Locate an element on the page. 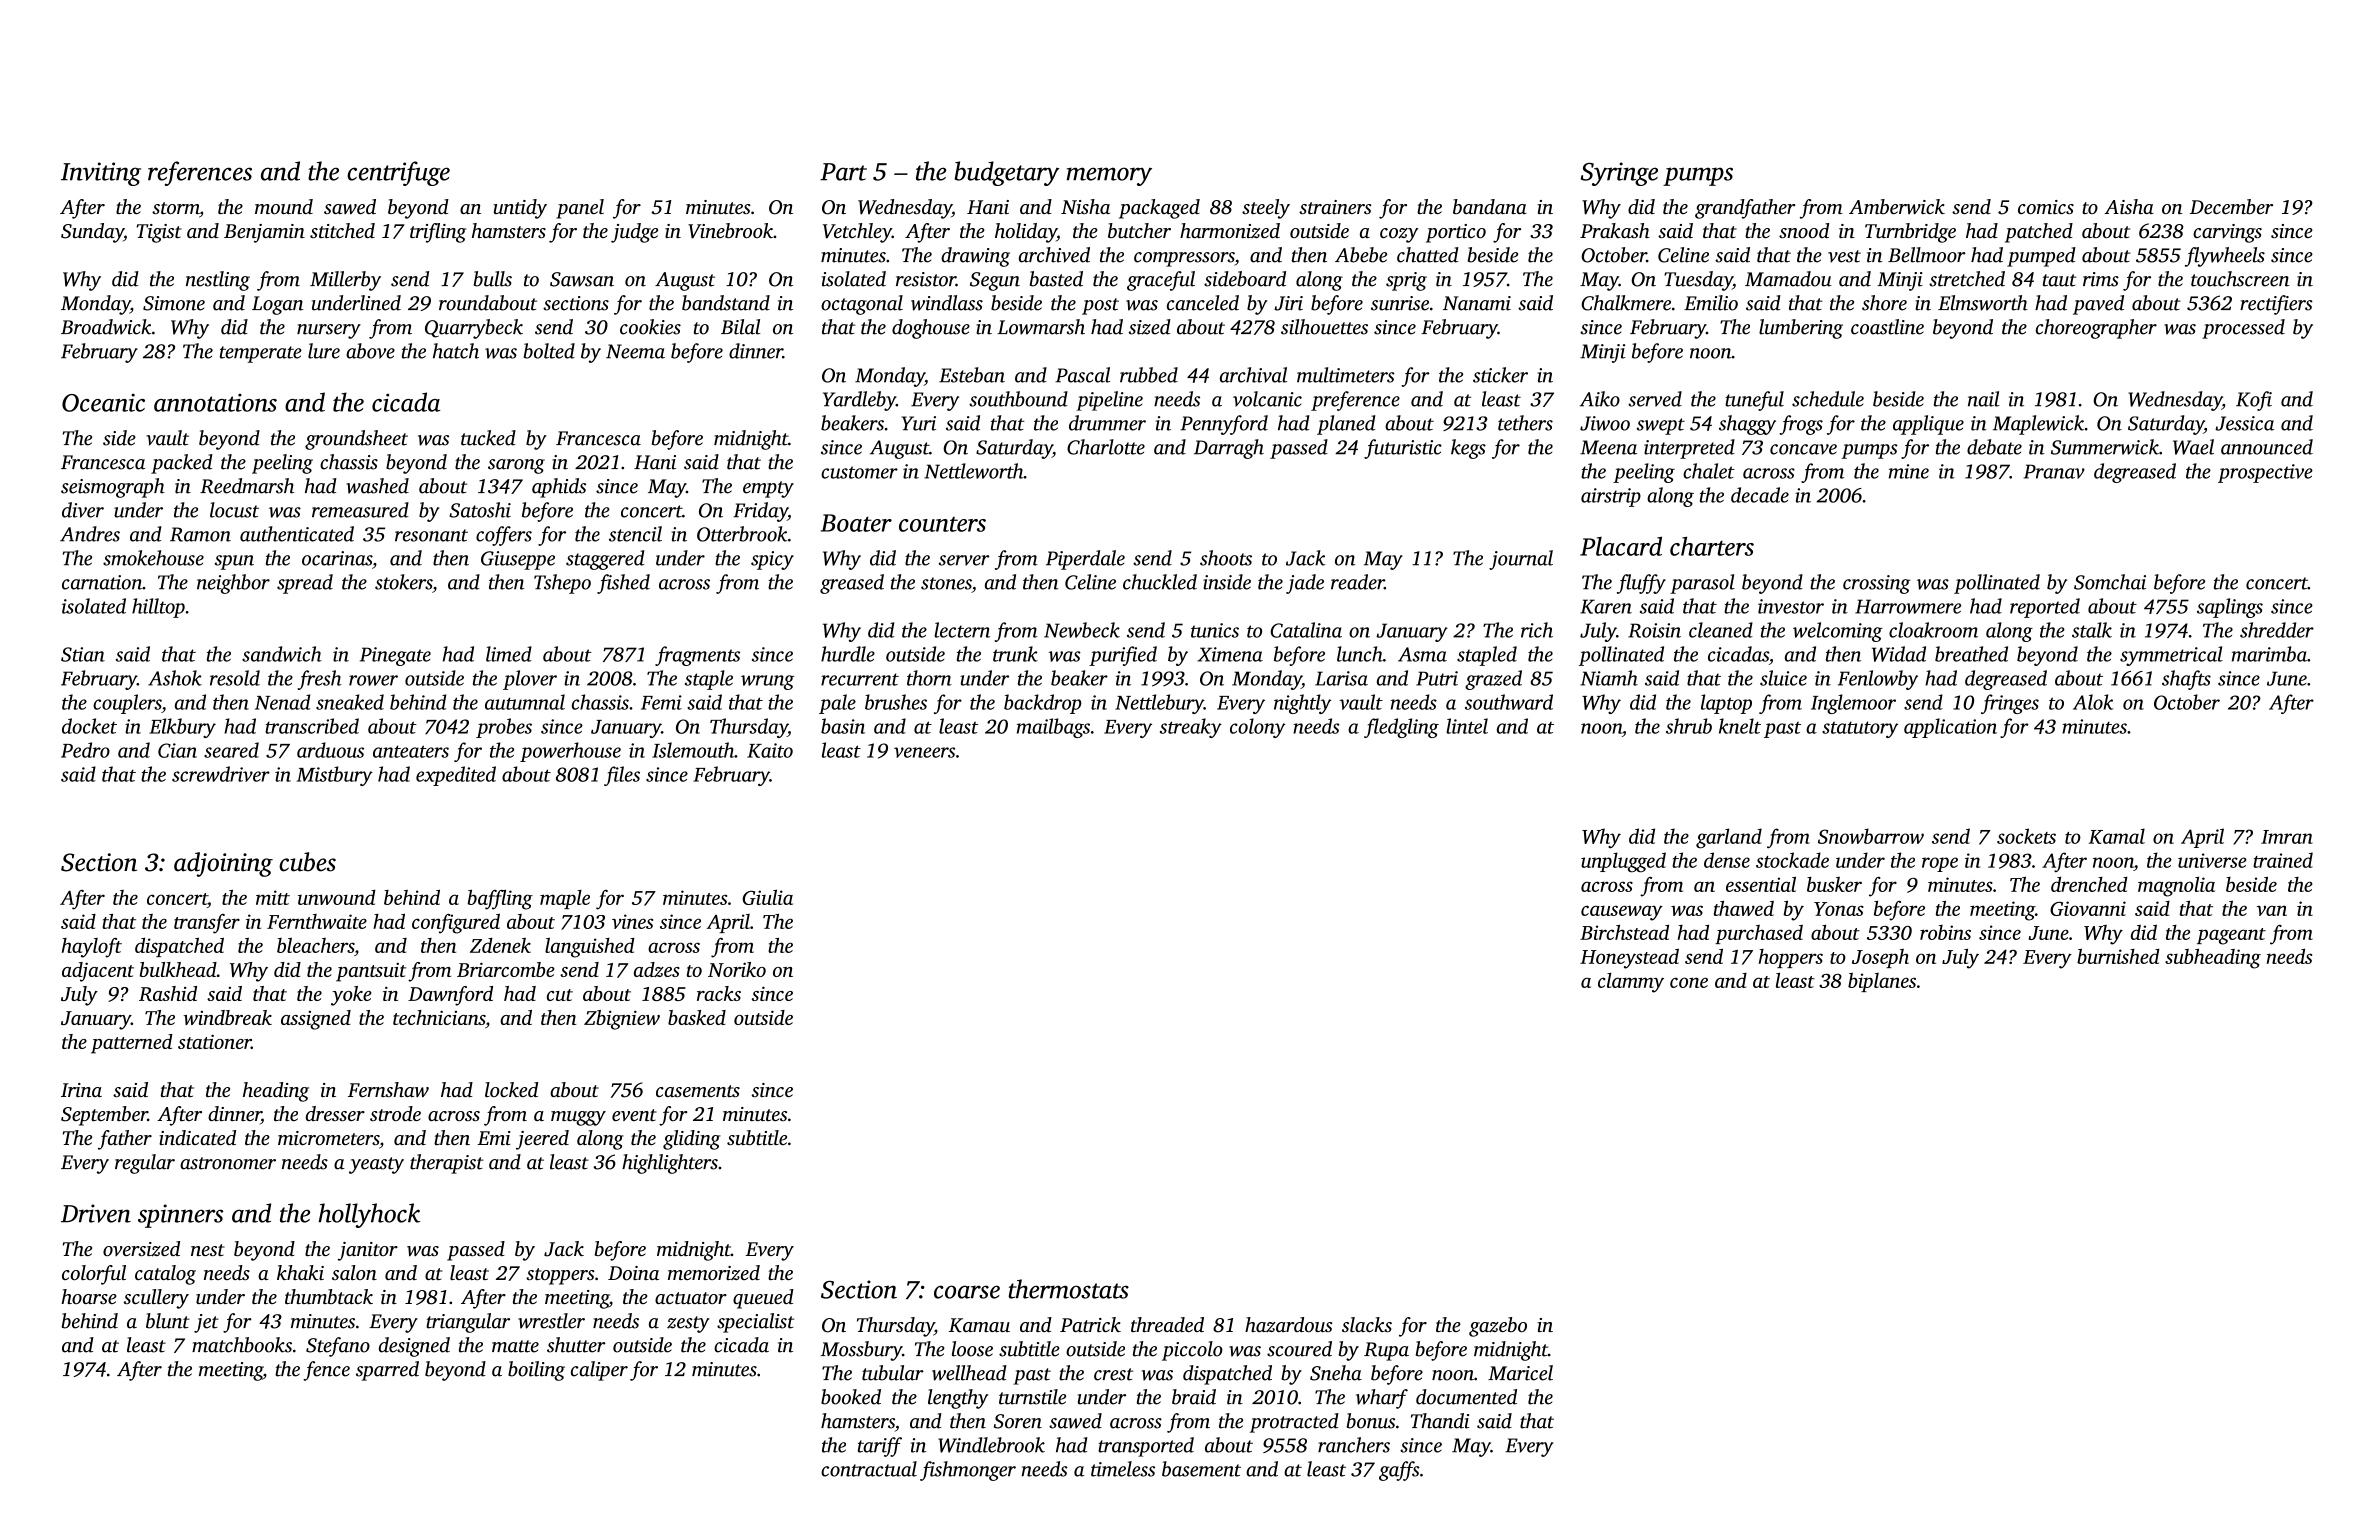 This image has width=2374, height=1536. Syringe is located at coordinates (1619, 174).
